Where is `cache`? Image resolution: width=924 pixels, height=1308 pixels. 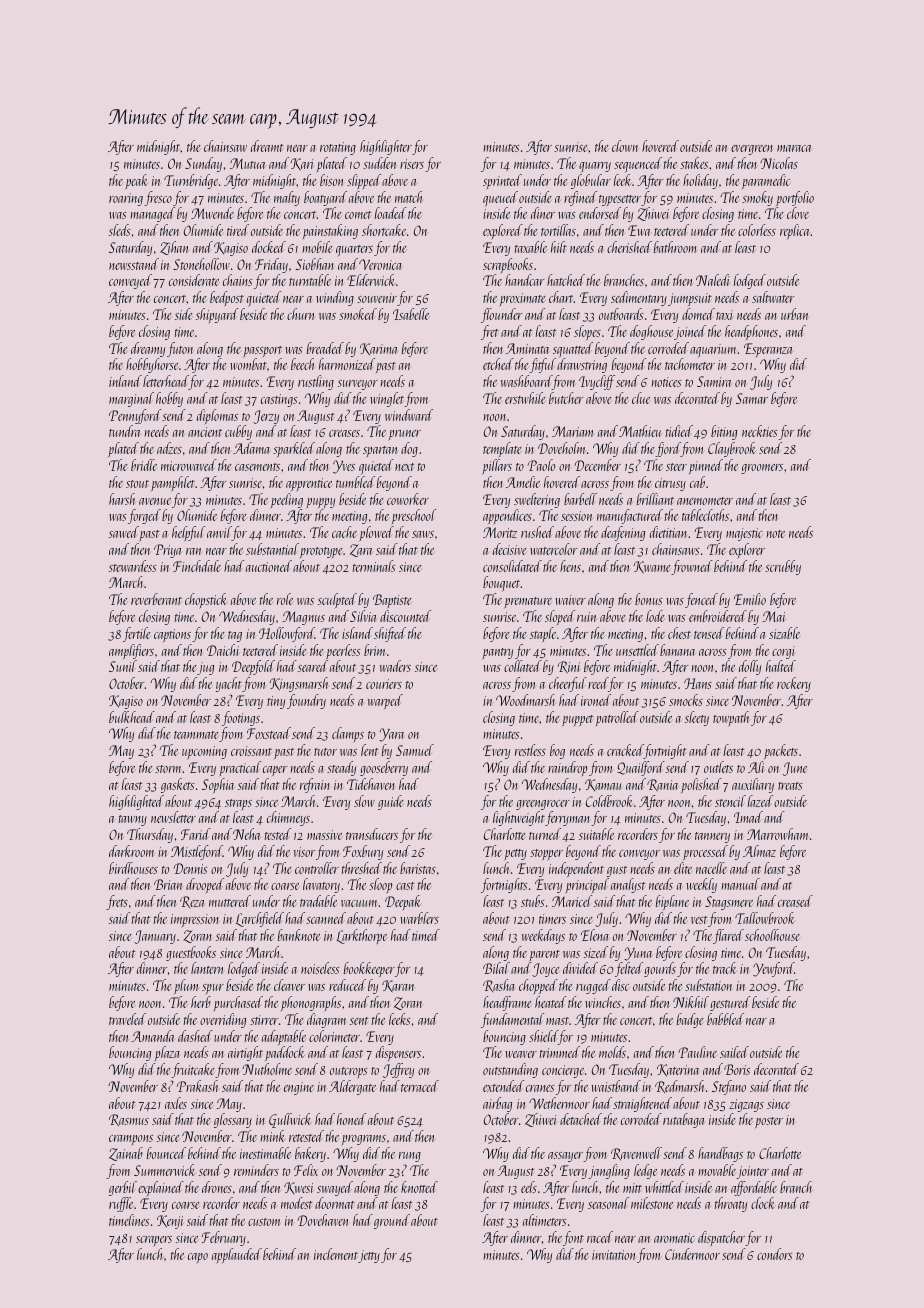 cache is located at coordinates (344, 532).
